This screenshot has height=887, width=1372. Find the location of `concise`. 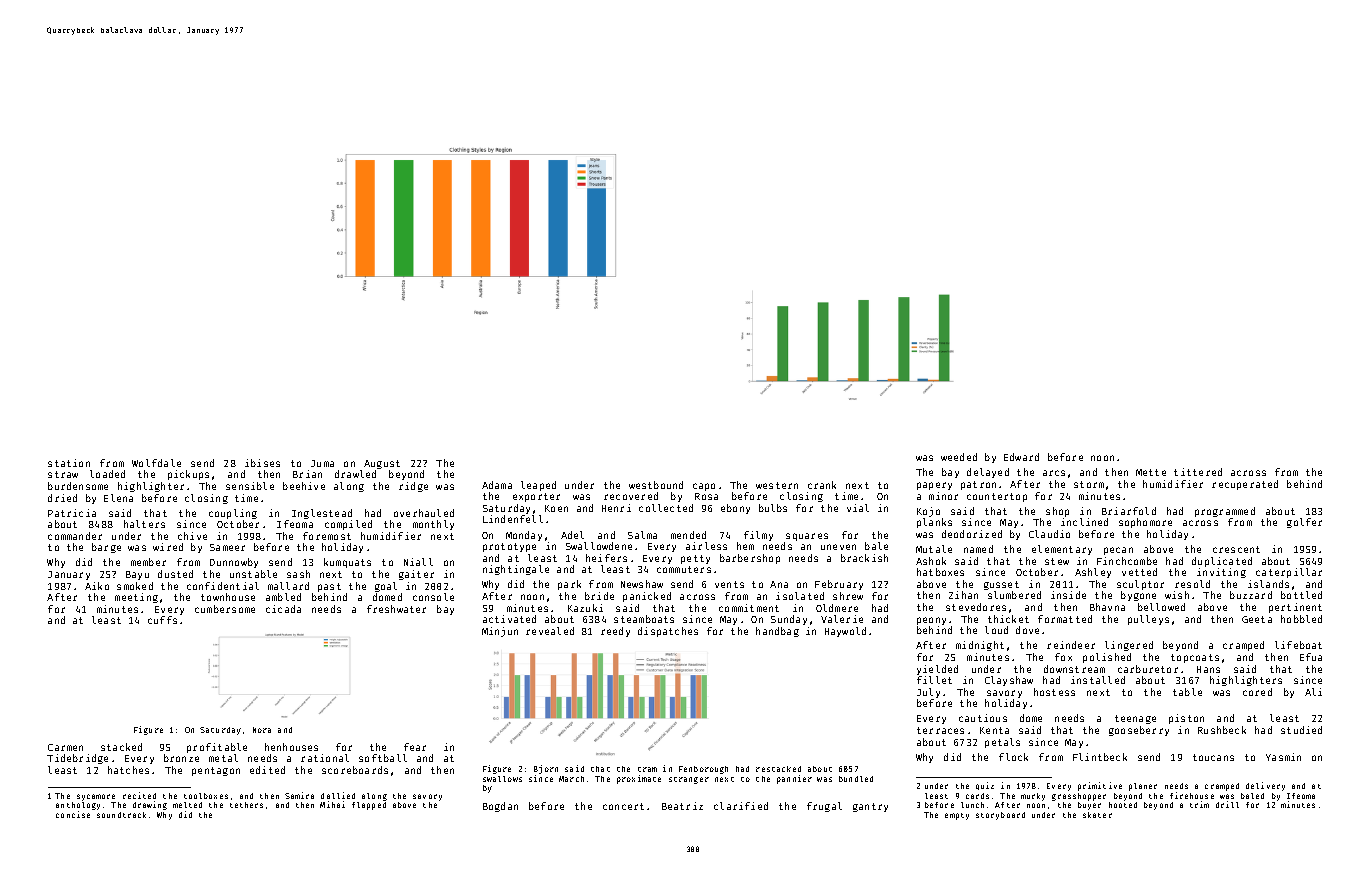

concise is located at coordinates (73, 814).
